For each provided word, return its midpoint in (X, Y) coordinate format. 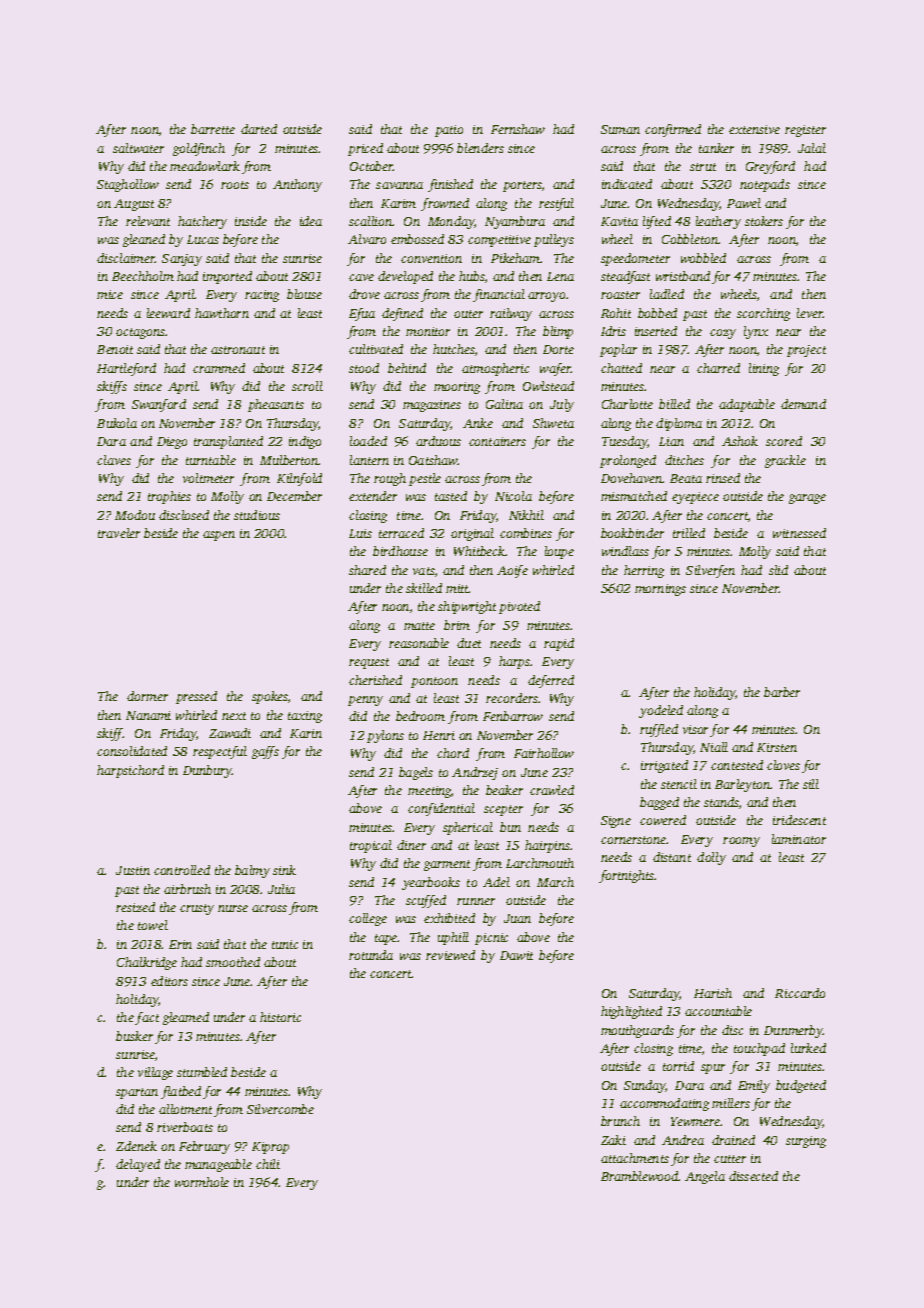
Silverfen (710, 571)
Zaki (613, 1140)
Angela (705, 1177)
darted (259, 129)
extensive (754, 129)
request (369, 663)
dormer (147, 696)
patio (449, 131)
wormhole (202, 1182)
